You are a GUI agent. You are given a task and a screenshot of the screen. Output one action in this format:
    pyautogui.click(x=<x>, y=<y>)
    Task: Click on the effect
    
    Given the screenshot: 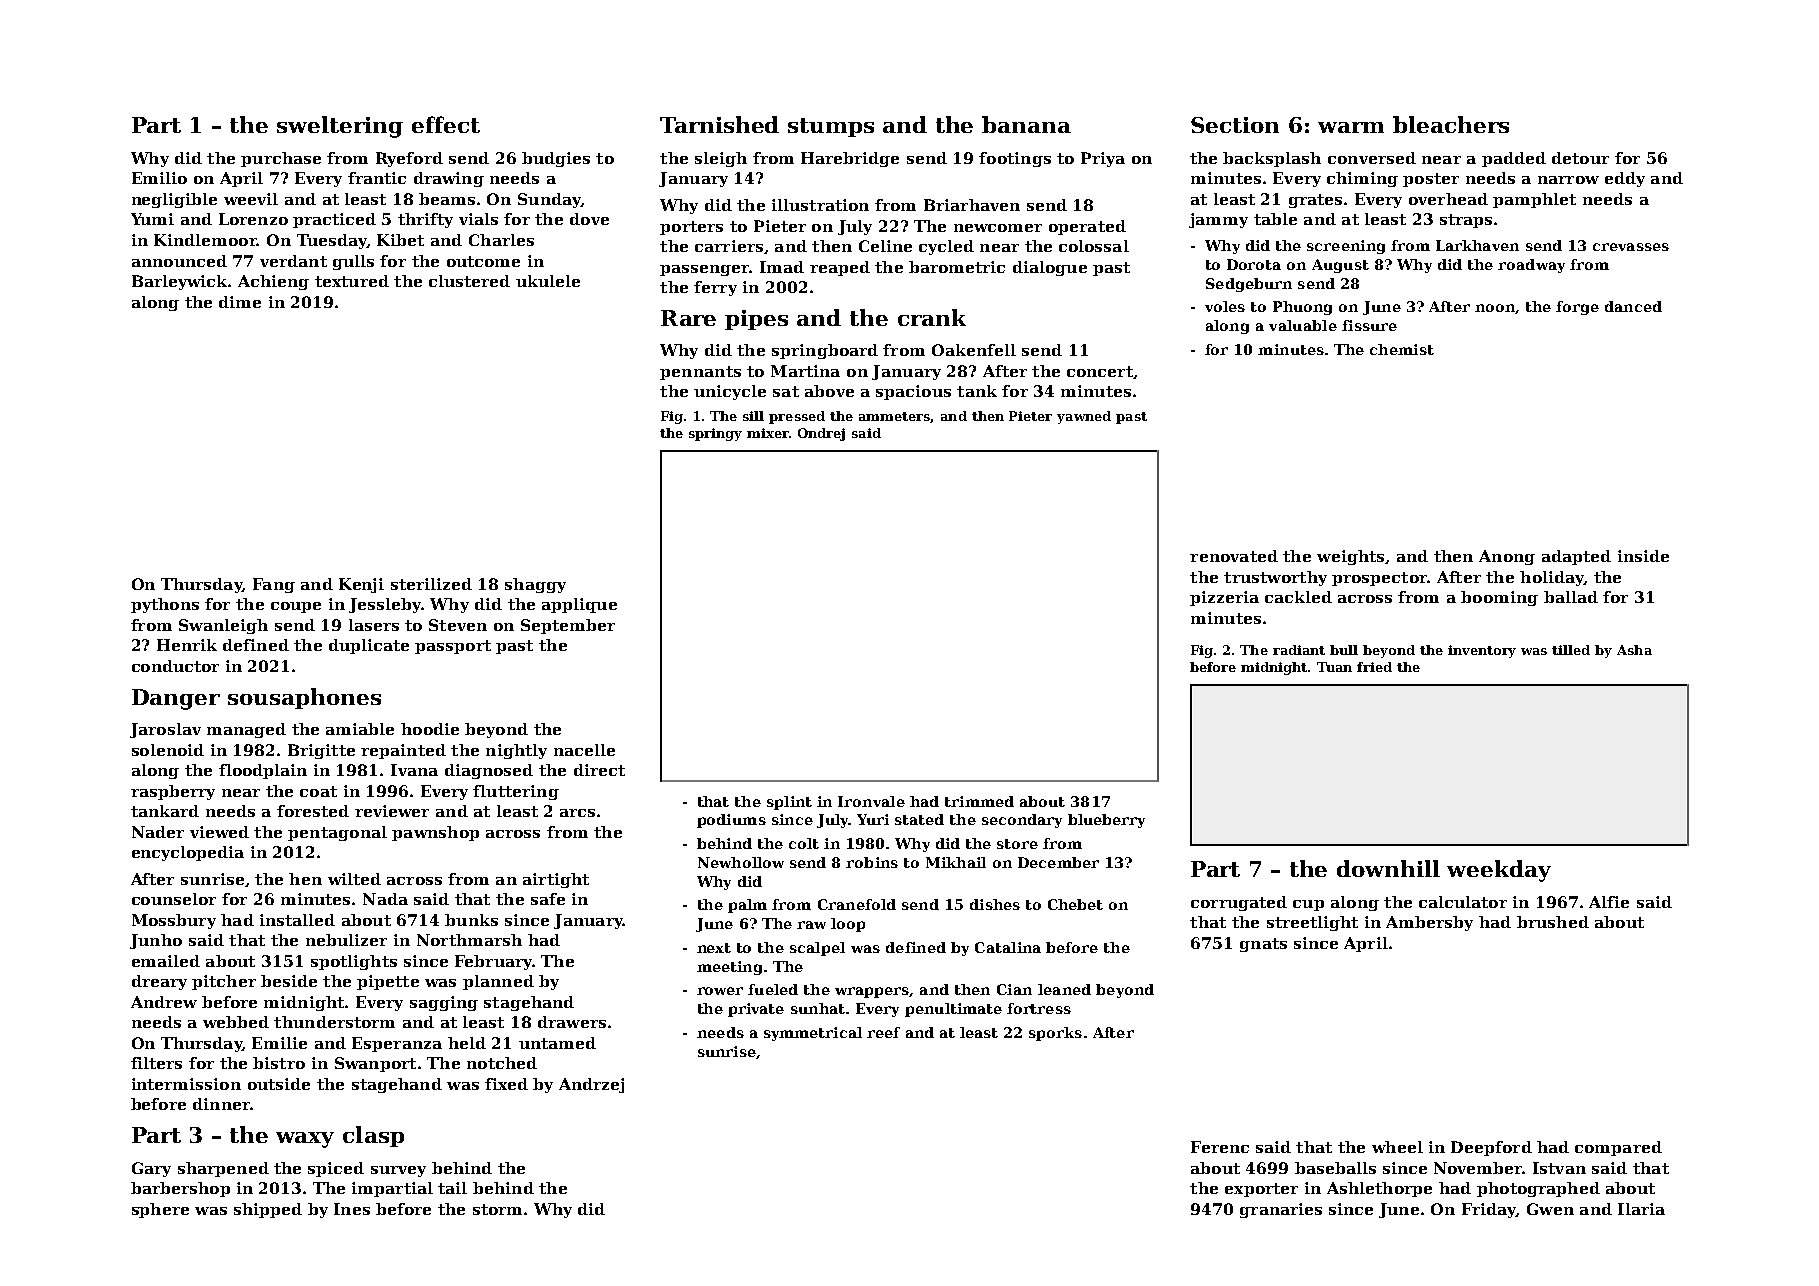 What is the action you would take?
    pyautogui.click(x=446, y=124)
